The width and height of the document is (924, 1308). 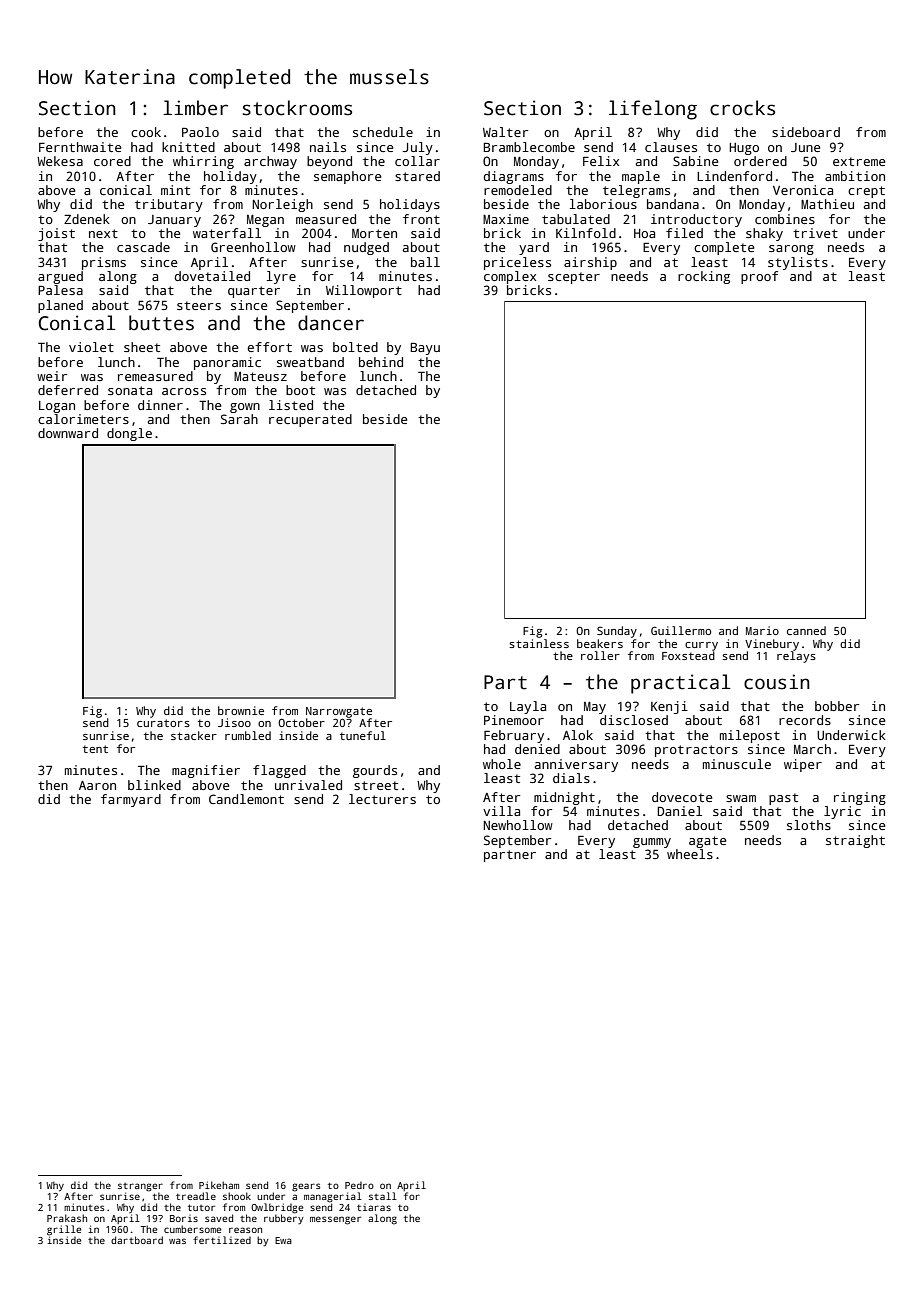 What do you see at coordinates (595, 708) in the document?
I see `May` at bounding box center [595, 708].
